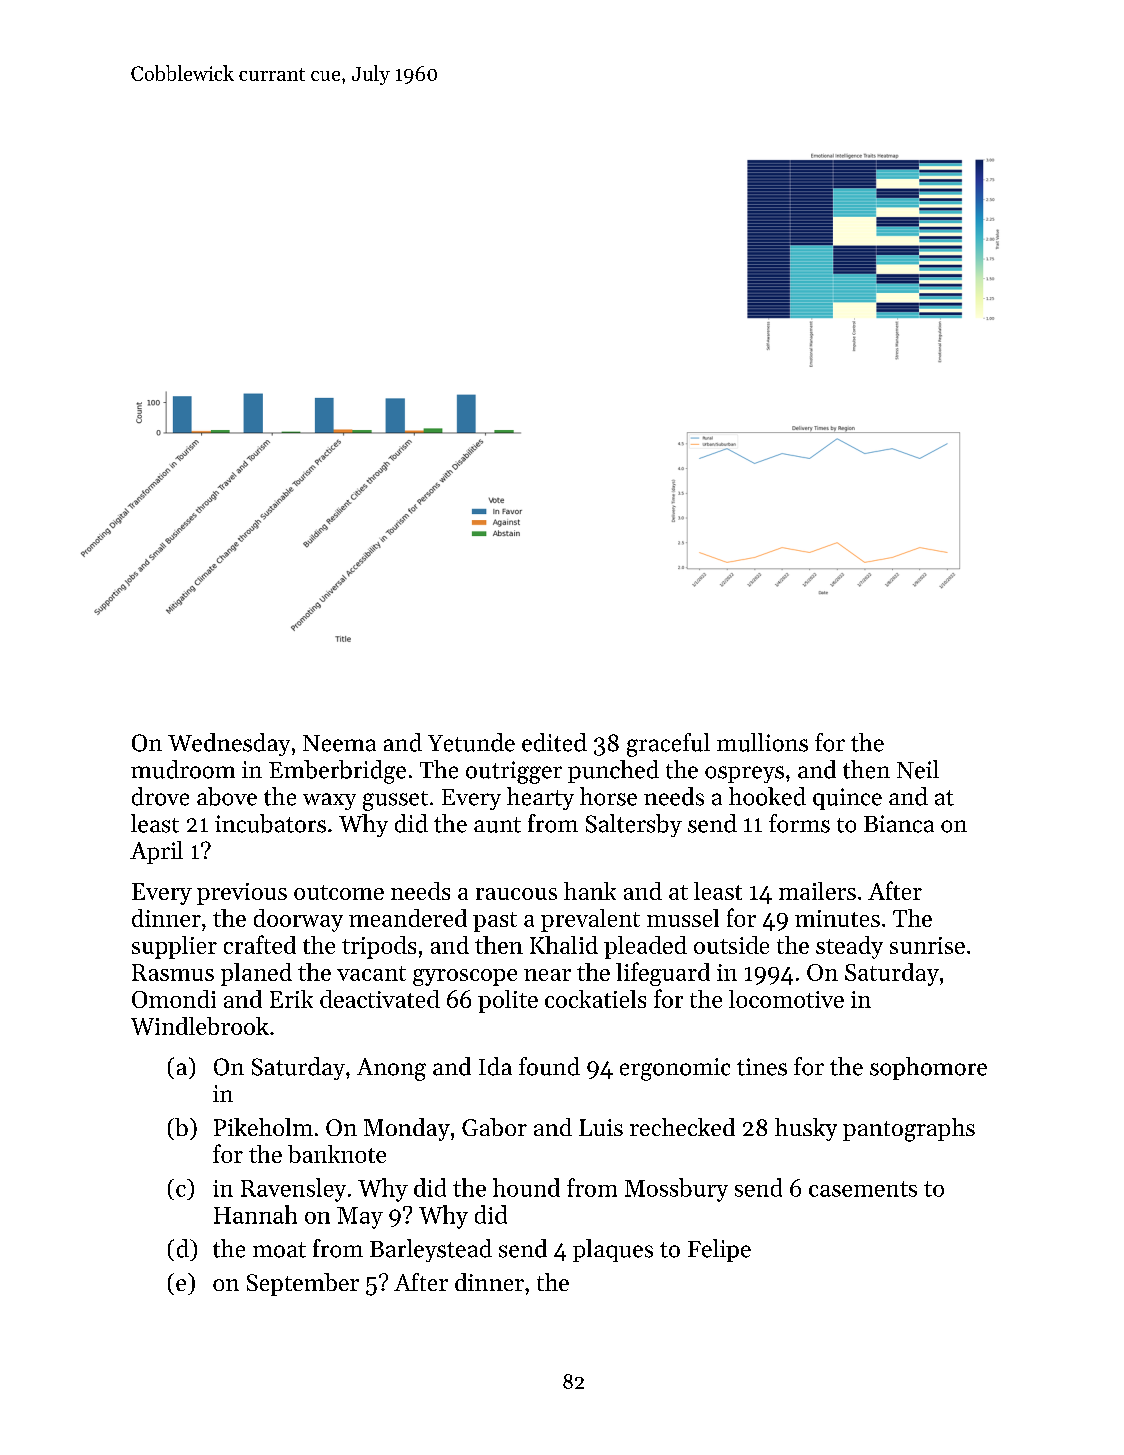  Describe the element at coordinates (847, 799) in the screenshot. I see `quince` at that location.
